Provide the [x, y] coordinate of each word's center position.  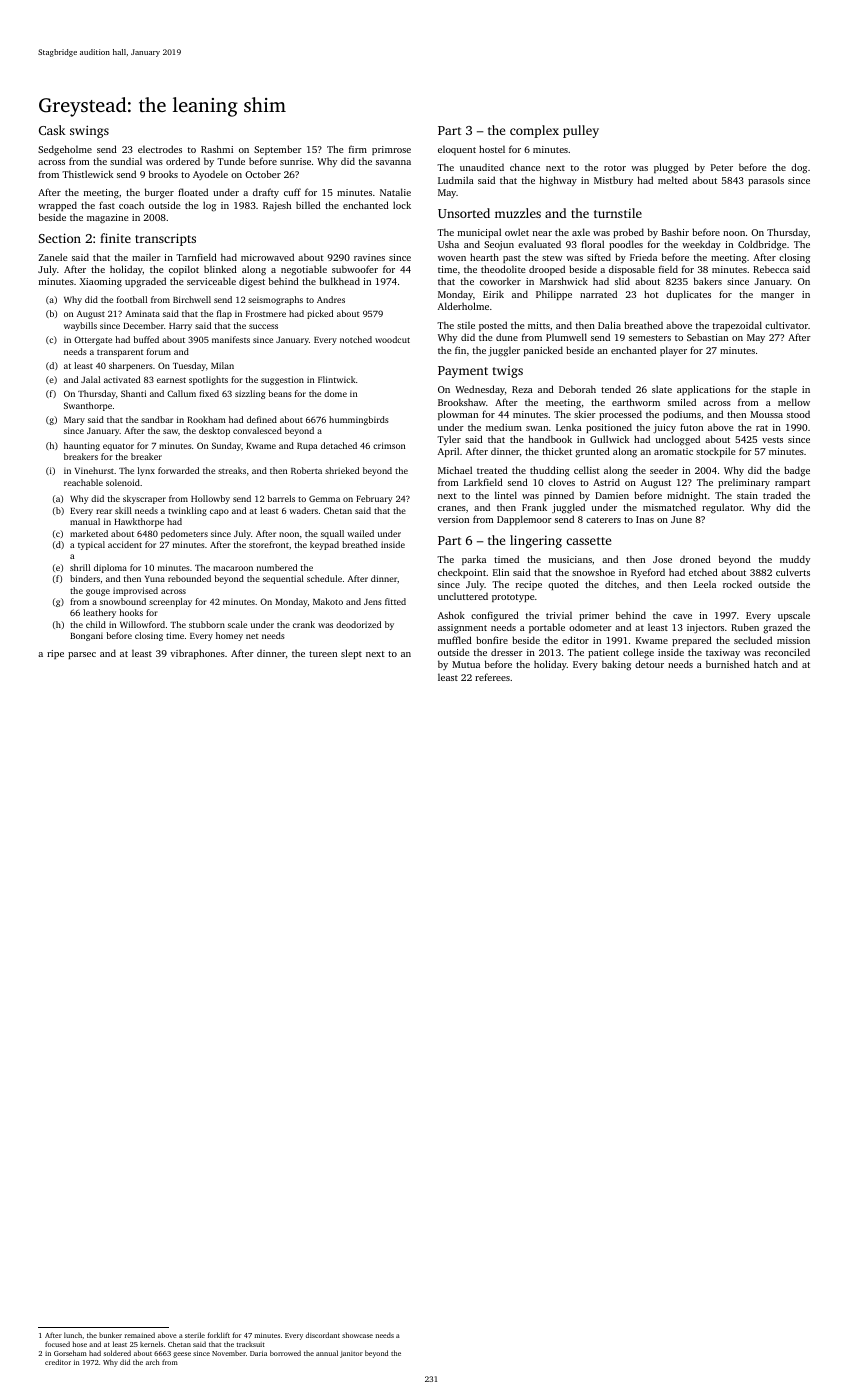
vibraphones [197, 654]
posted [493, 326]
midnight [687, 496]
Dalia [609, 325]
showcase [357, 1335]
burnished [728, 664]
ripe [55, 654]
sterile [195, 1335]
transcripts [165, 239]
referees [492, 677]
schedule [324, 578]
